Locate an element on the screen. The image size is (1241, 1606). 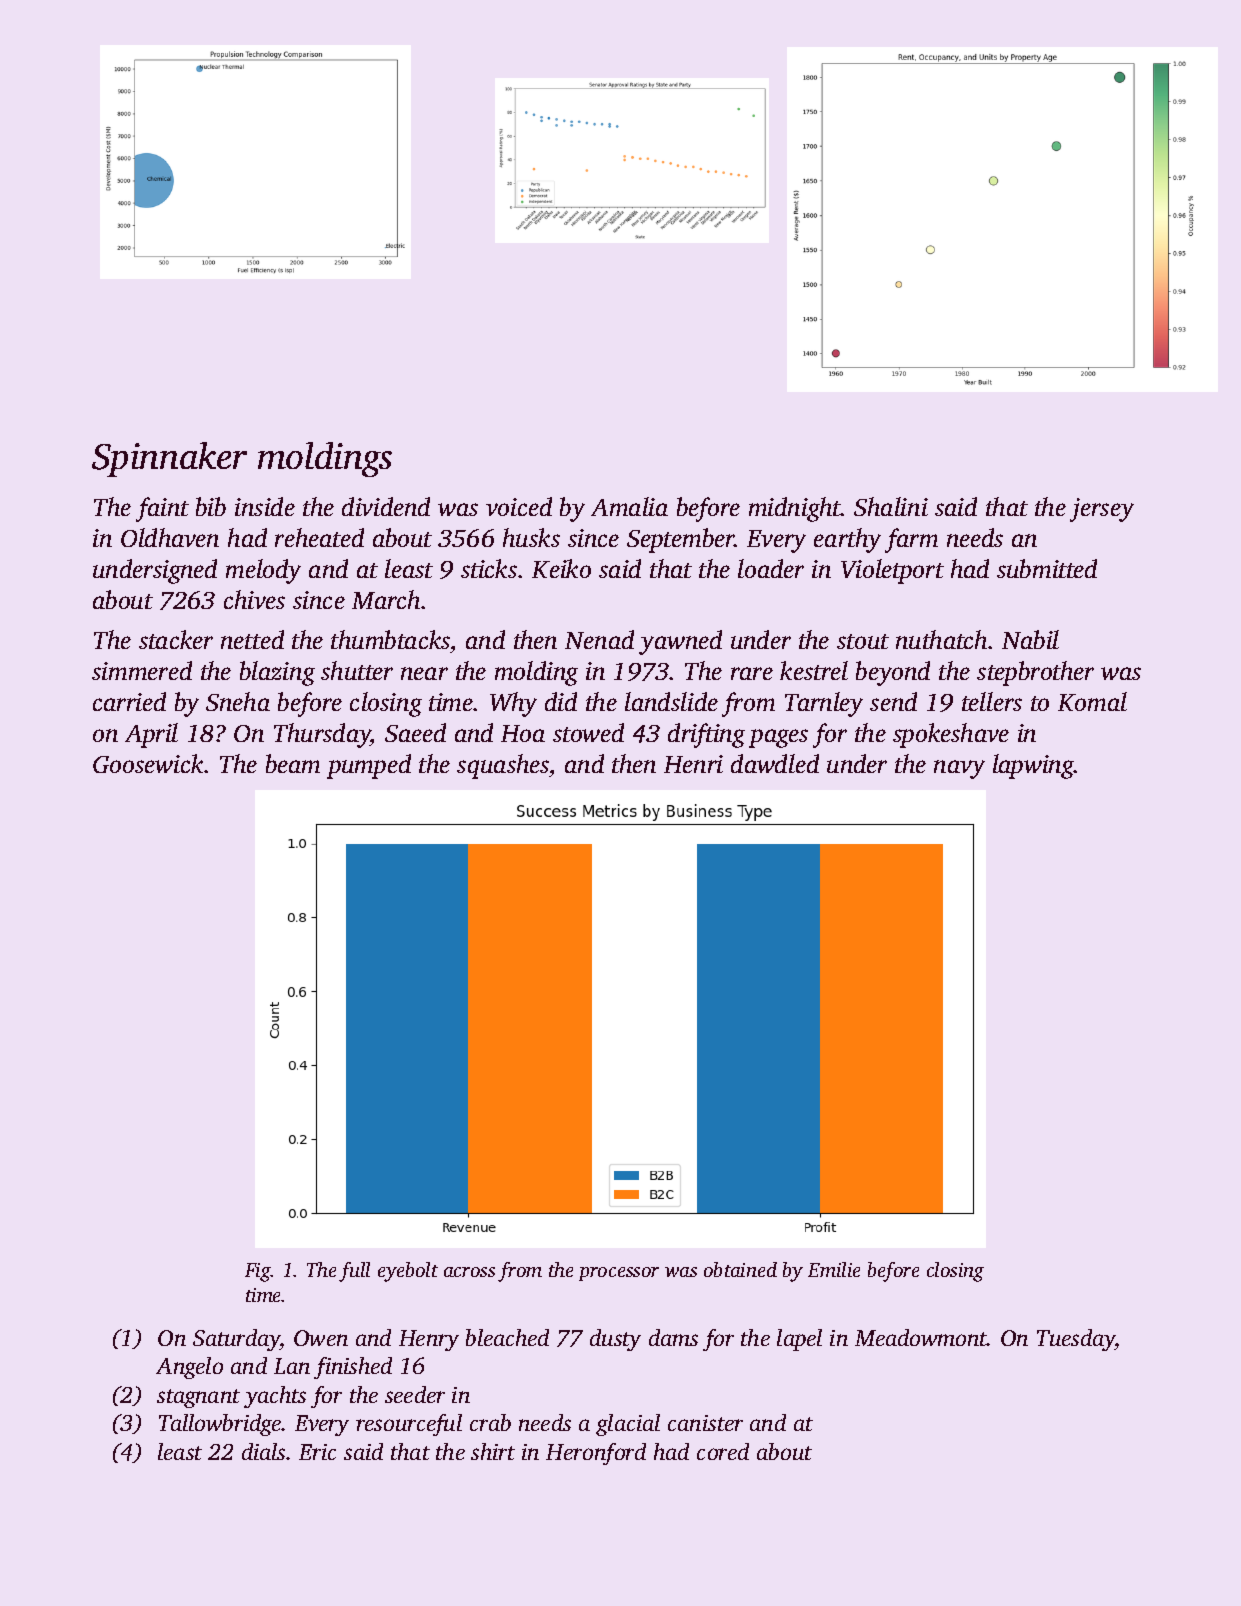
obtained is located at coordinates (740, 1269).
